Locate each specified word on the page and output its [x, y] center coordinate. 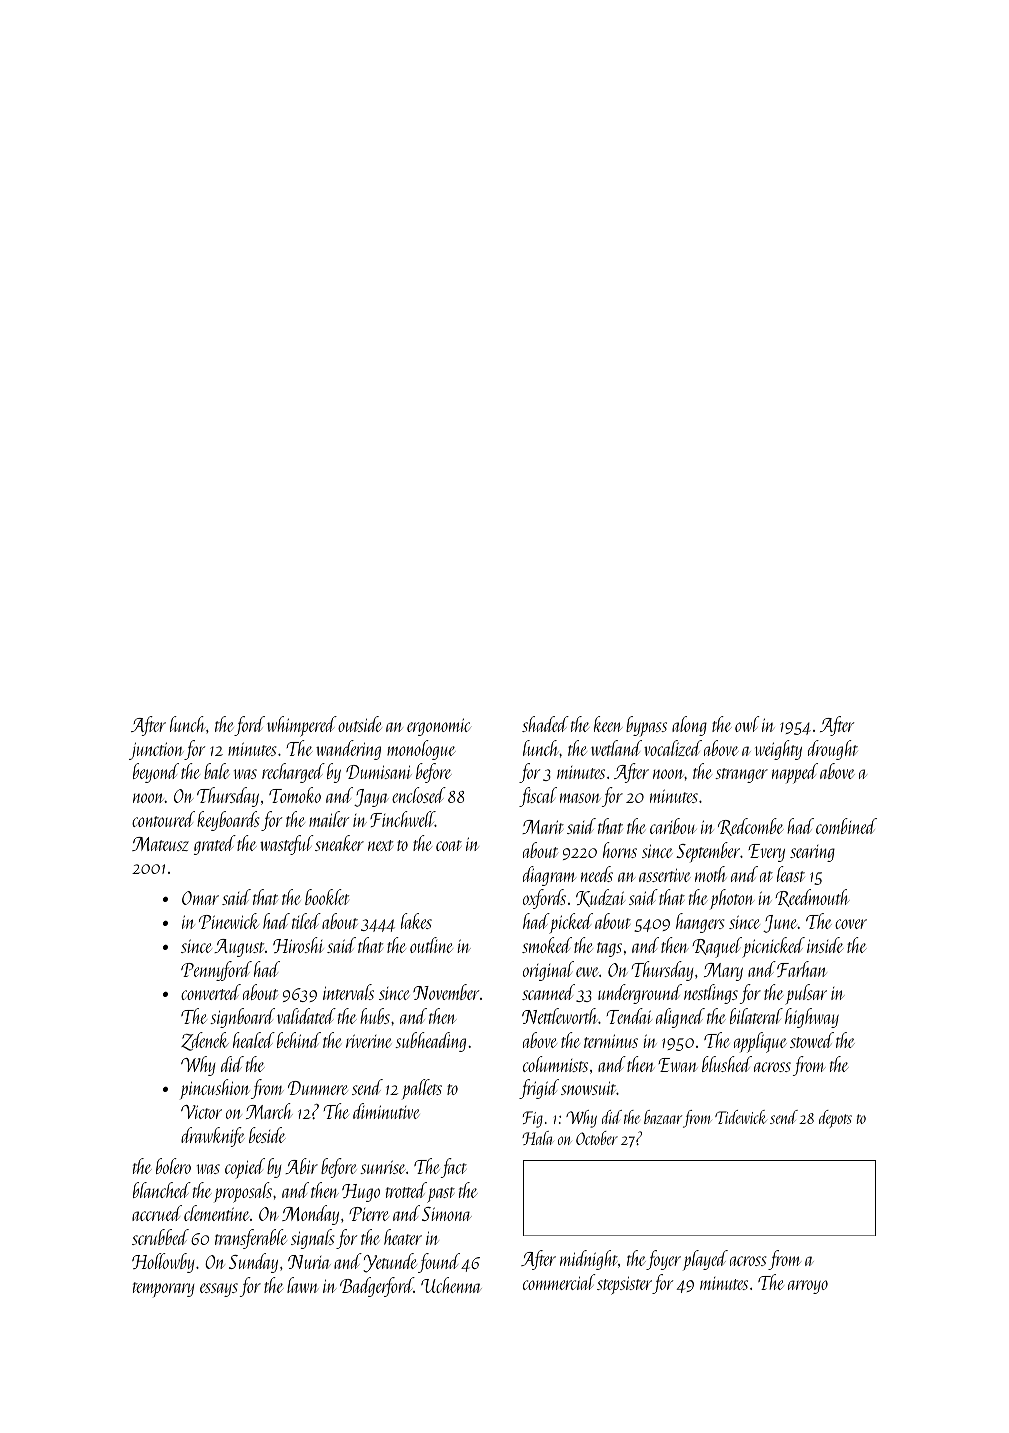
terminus [611, 1041]
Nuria [309, 1262]
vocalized [673, 748]
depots [835, 1119]
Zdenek [205, 1041]
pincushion [215, 1089]
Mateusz [160, 844]
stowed [812, 1040]
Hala [538, 1138]
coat [449, 845]
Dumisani [379, 772]
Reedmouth [812, 898]
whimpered [302, 726]
